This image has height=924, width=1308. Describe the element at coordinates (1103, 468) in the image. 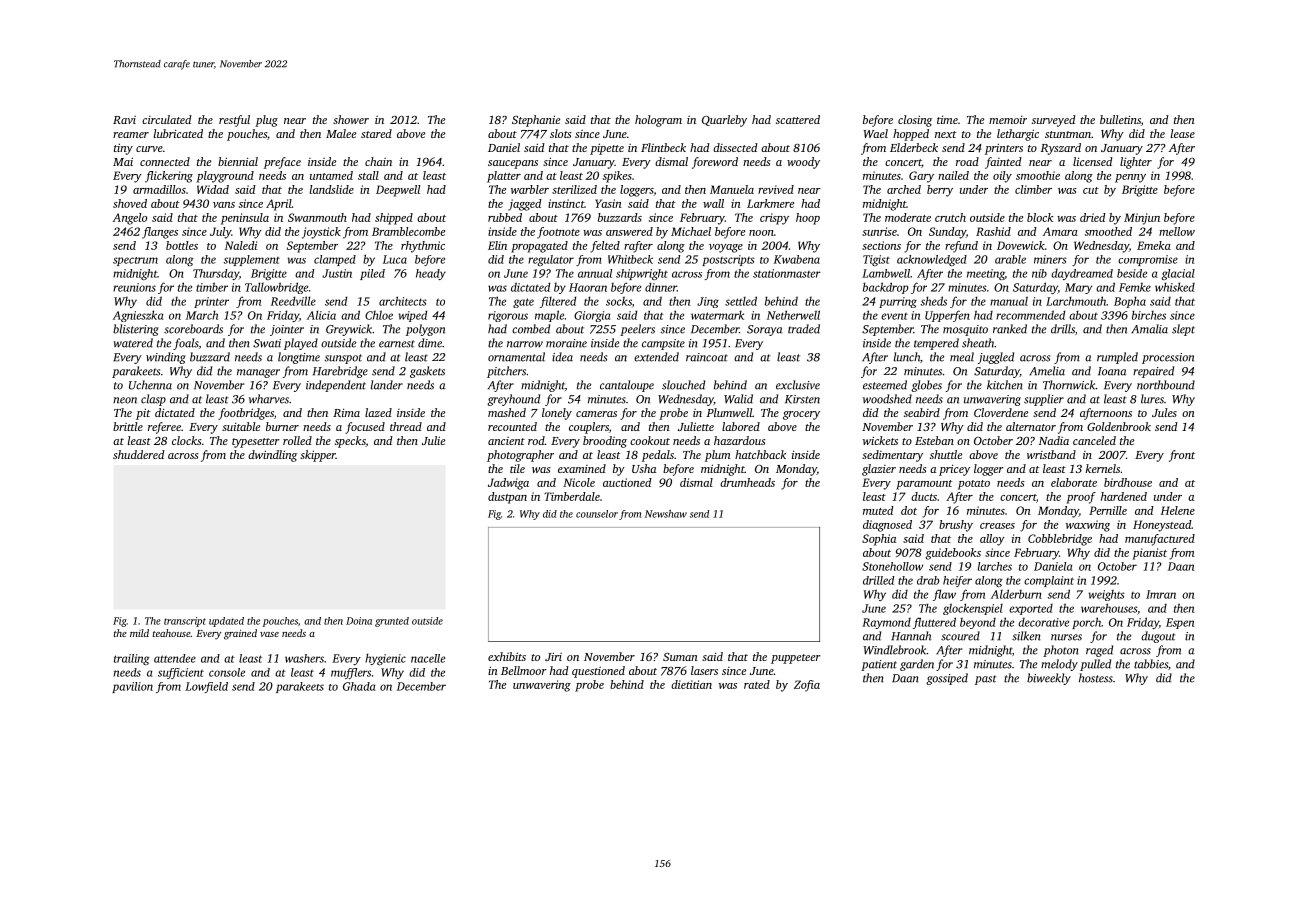

I see `kernels` at that location.
